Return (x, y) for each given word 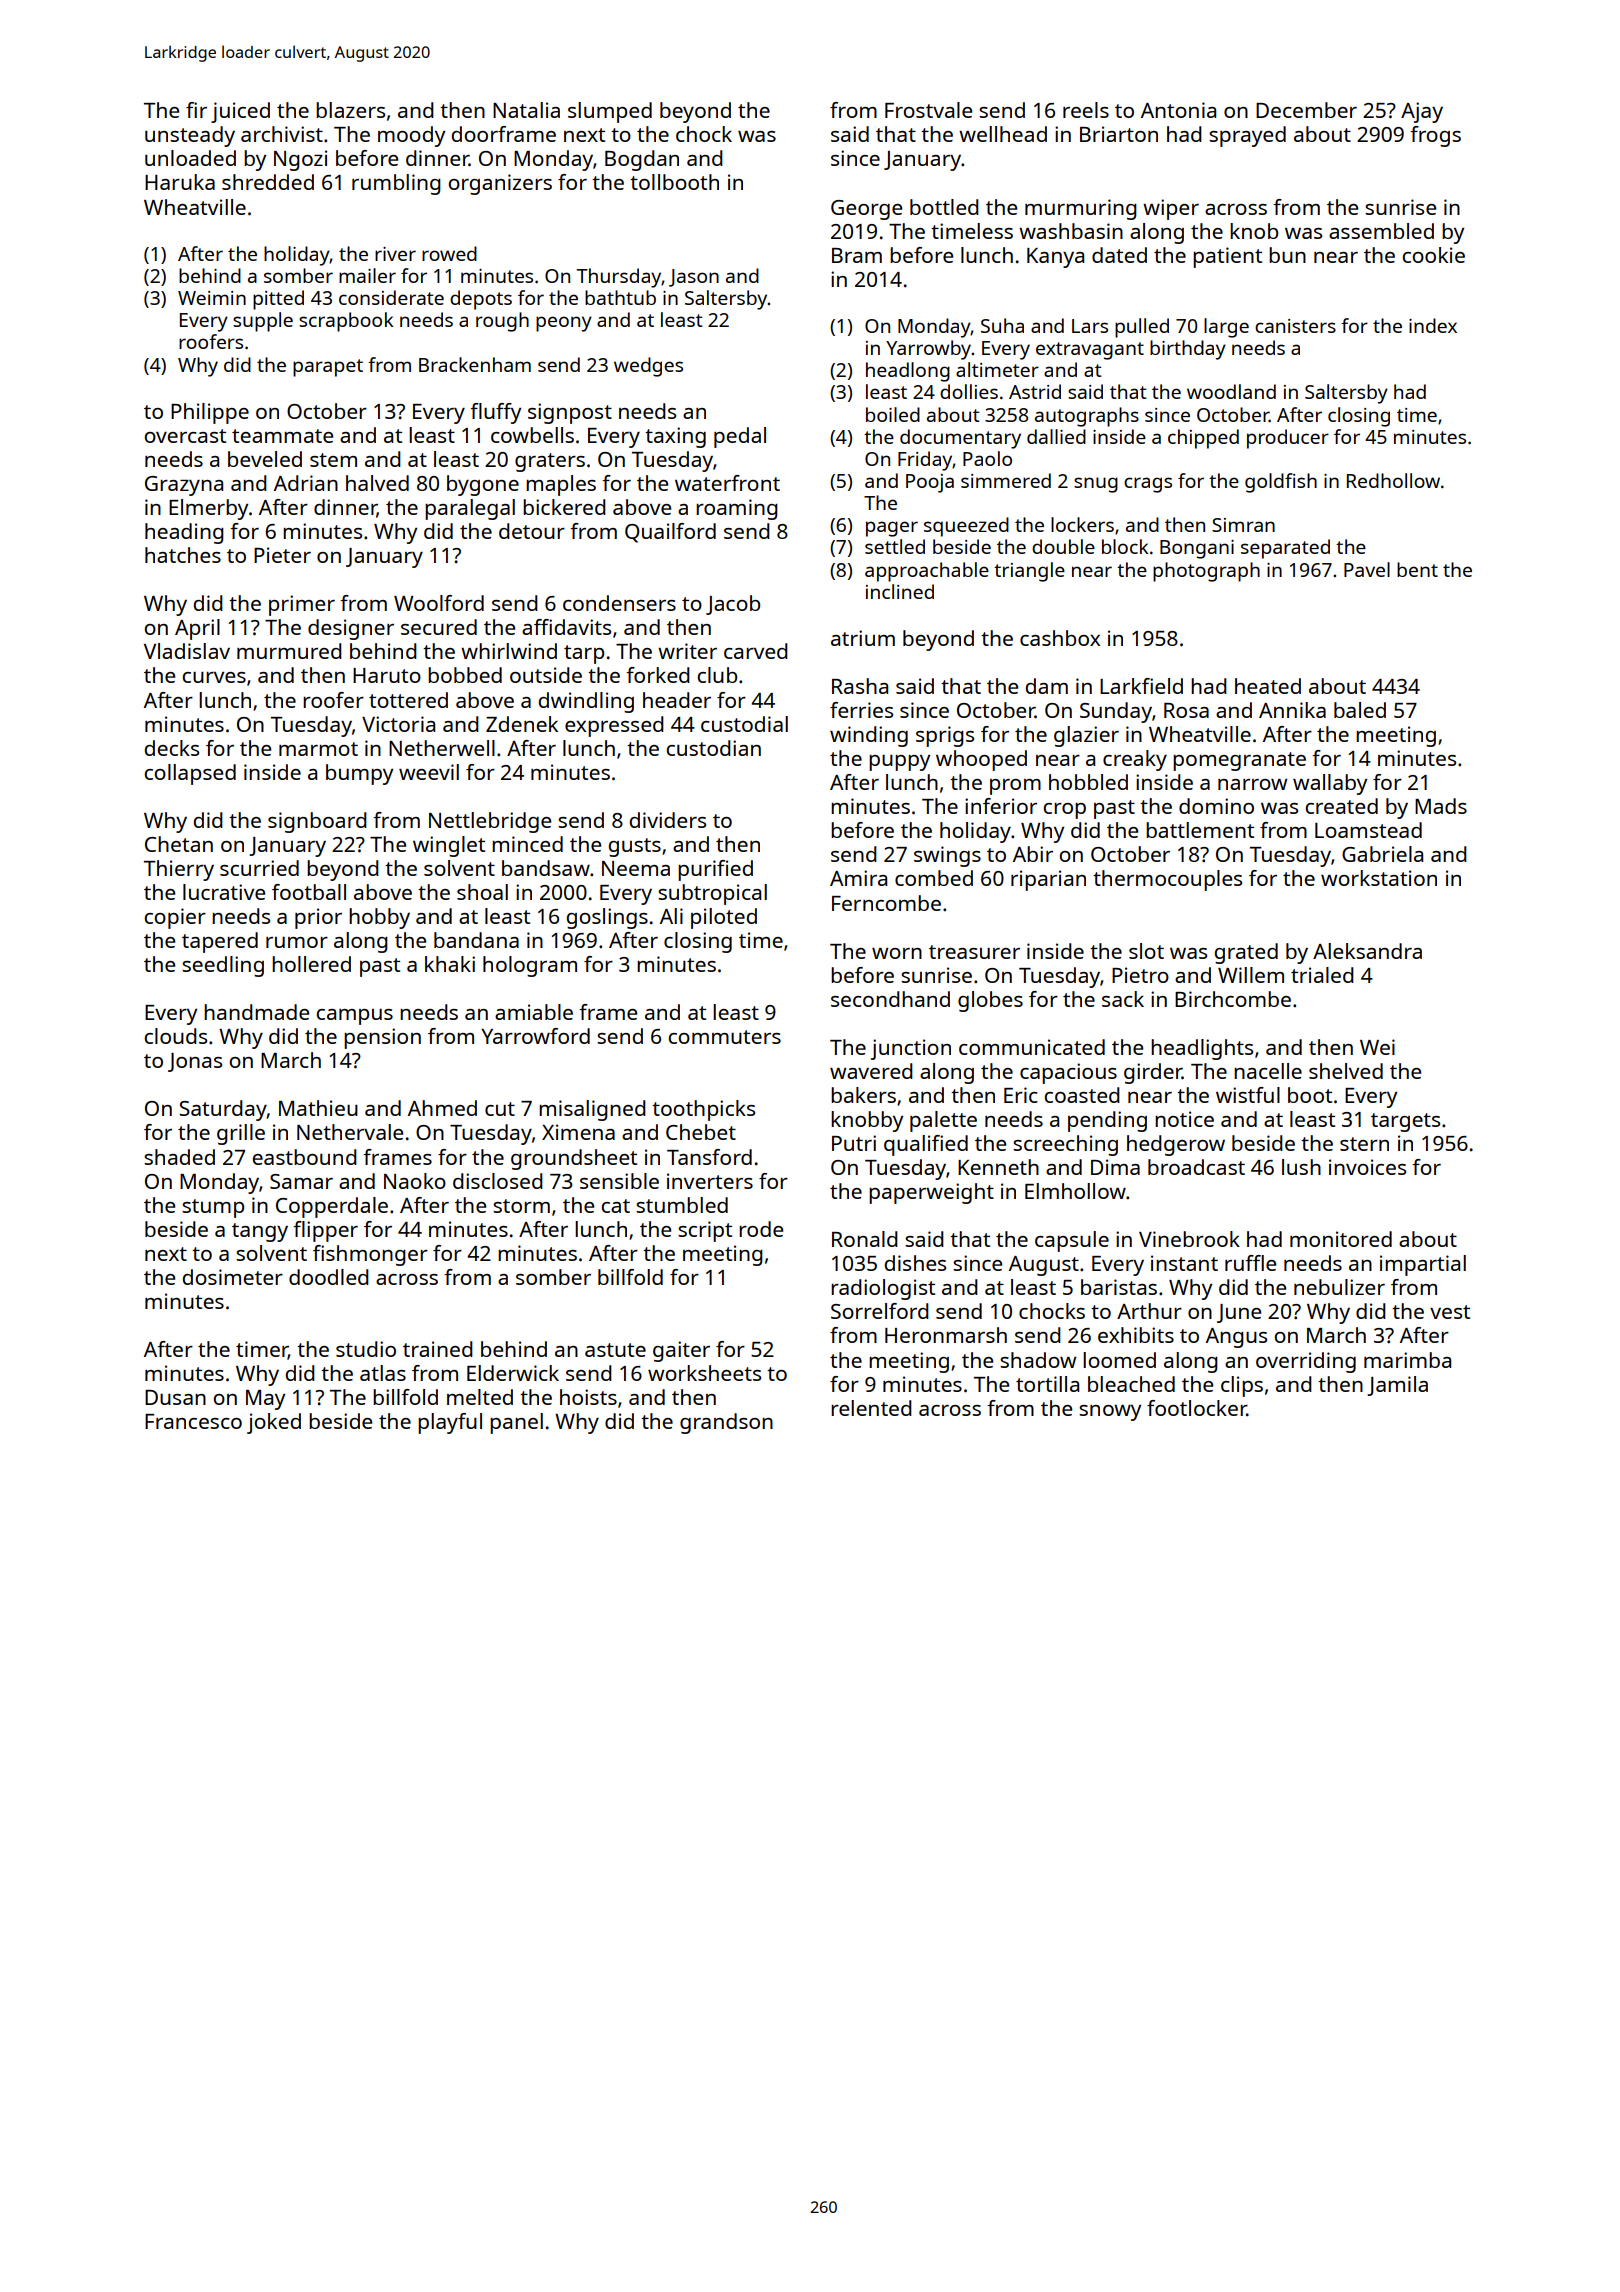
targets (1405, 1122)
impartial (1423, 1265)
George (866, 210)
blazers (350, 110)
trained (438, 1349)
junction (911, 1049)
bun (1287, 255)
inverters (710, 1181)
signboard (317, 822)
